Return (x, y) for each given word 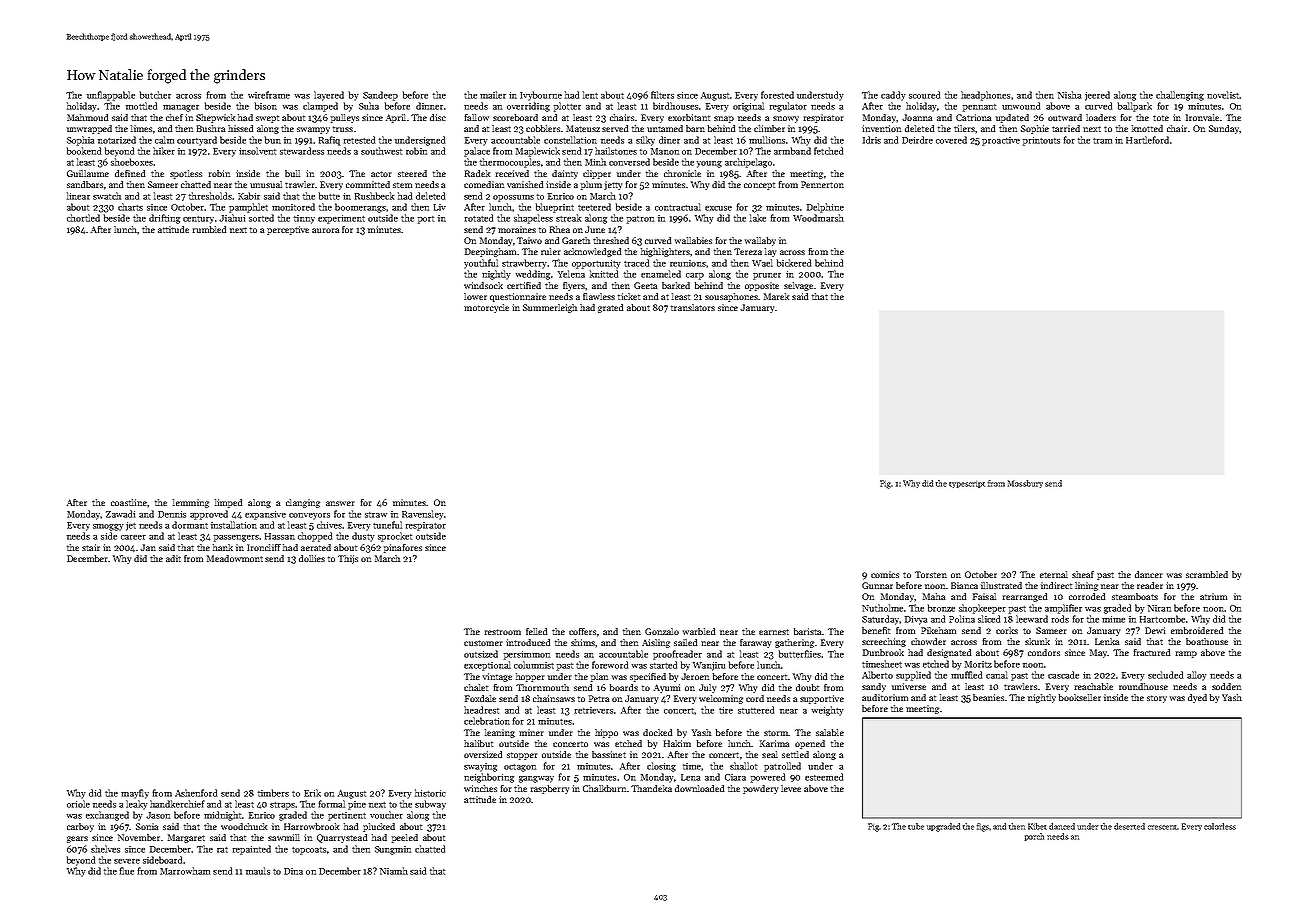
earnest (774, 632)
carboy (80, 827)
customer (483, 643)
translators (693, 307)
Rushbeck (374, 196)
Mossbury (1025, 484)
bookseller (1079, 697)
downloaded (700, 788)
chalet (476, 687)
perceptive (288, 230)
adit (173, 558)
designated (949, 653)
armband (792, 151)
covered (951, 140)
